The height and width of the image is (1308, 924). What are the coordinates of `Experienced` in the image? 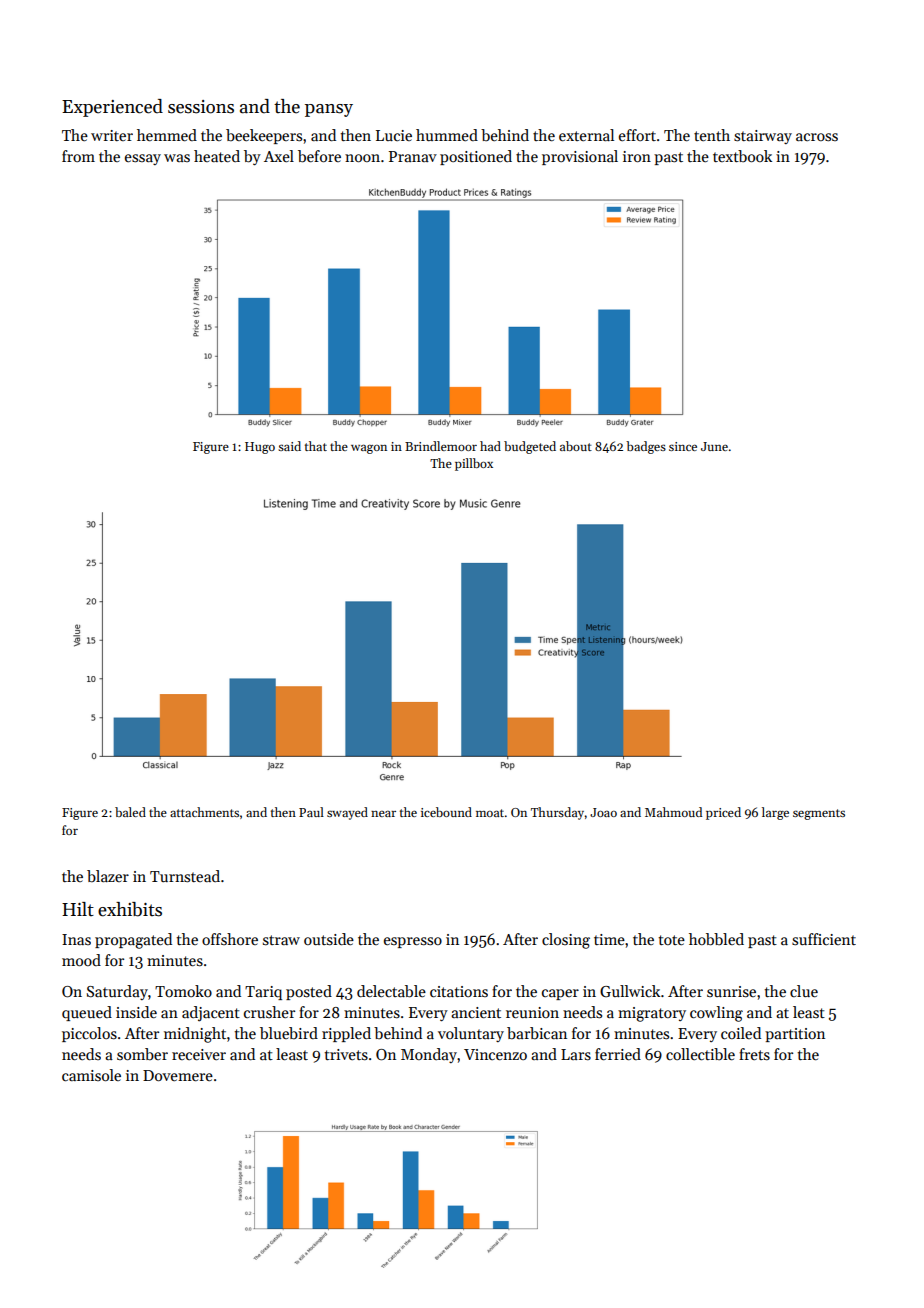 It's located at (112, 108).
